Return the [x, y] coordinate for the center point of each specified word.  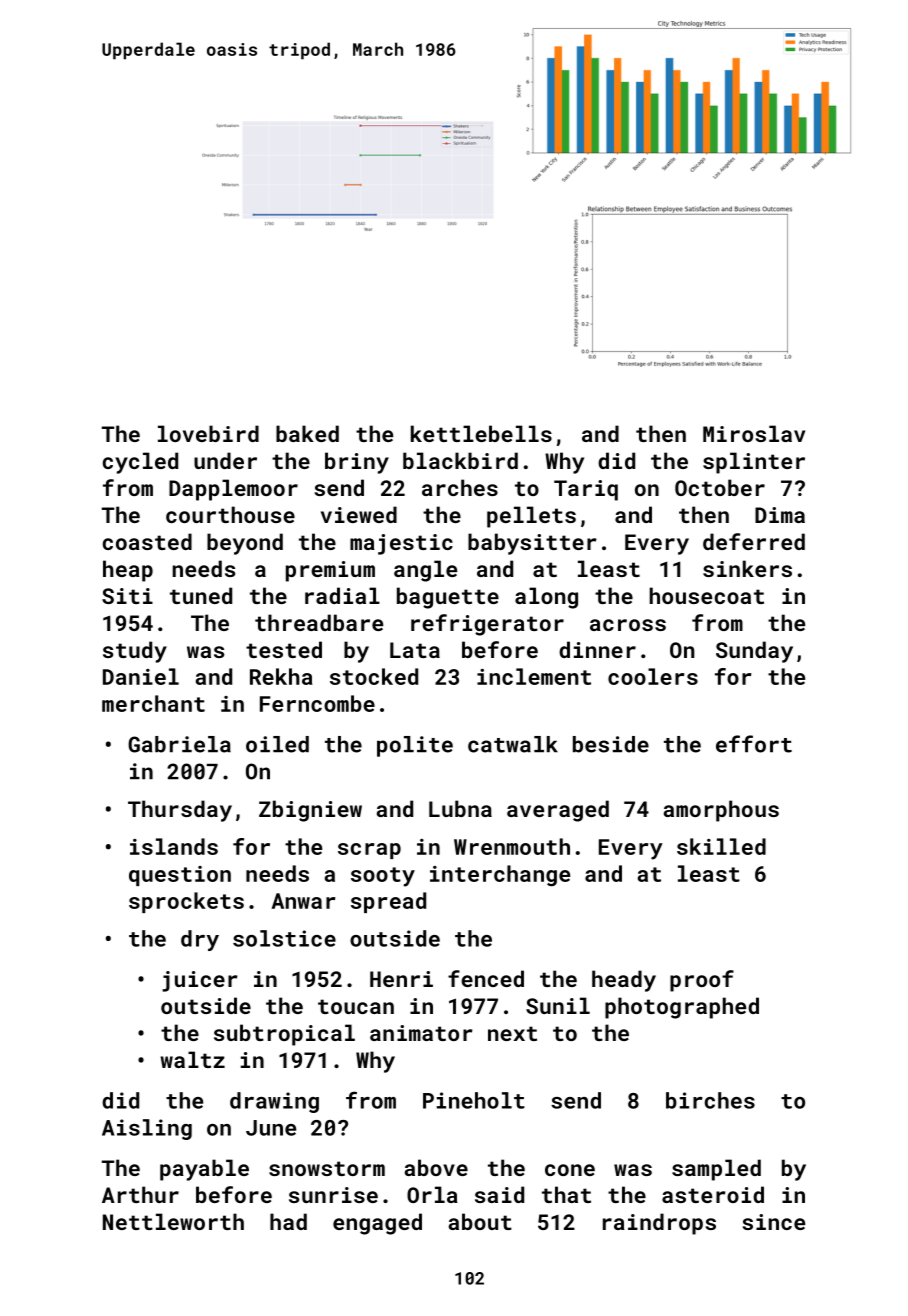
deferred [754, 541]
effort [754, 744]
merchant [153, 703]
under [225, 460]
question [180, 876]
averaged [558, 811]
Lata [415, 650]
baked [307, 433]
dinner [597, 649]
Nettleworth [173, 1221]
